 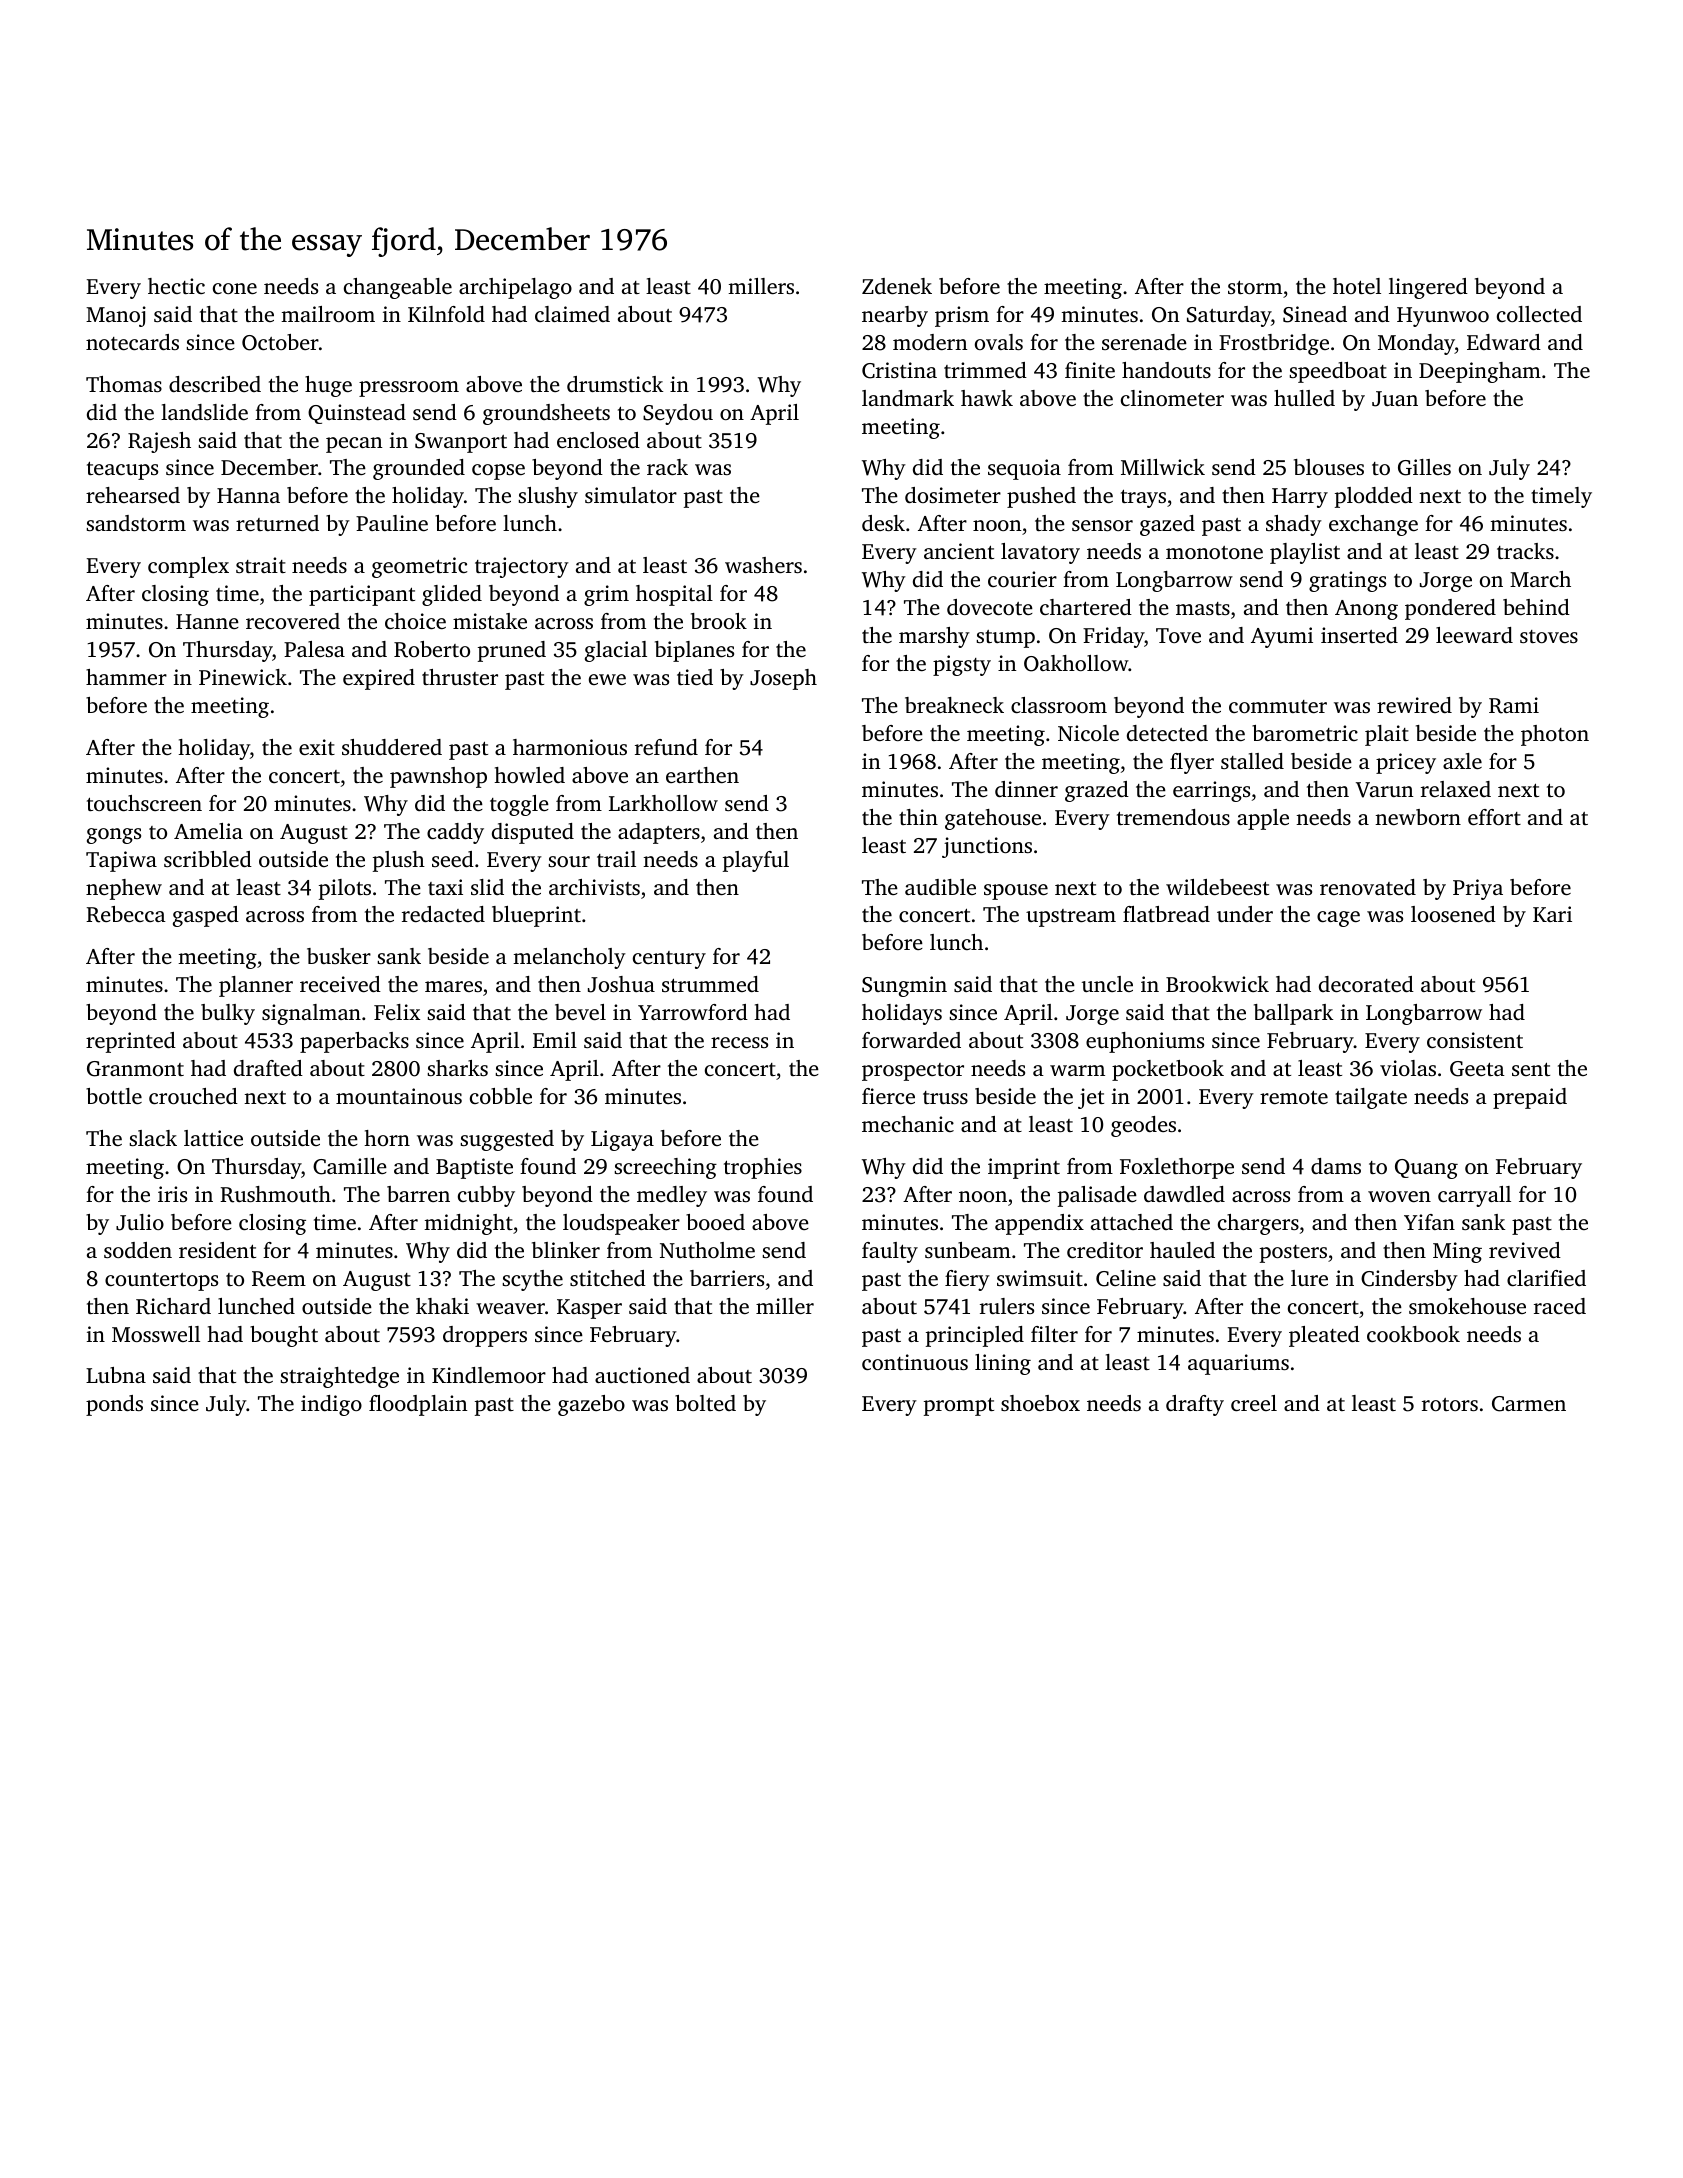 I want to click on Oakhollow, so click(x=1076, y=663).
